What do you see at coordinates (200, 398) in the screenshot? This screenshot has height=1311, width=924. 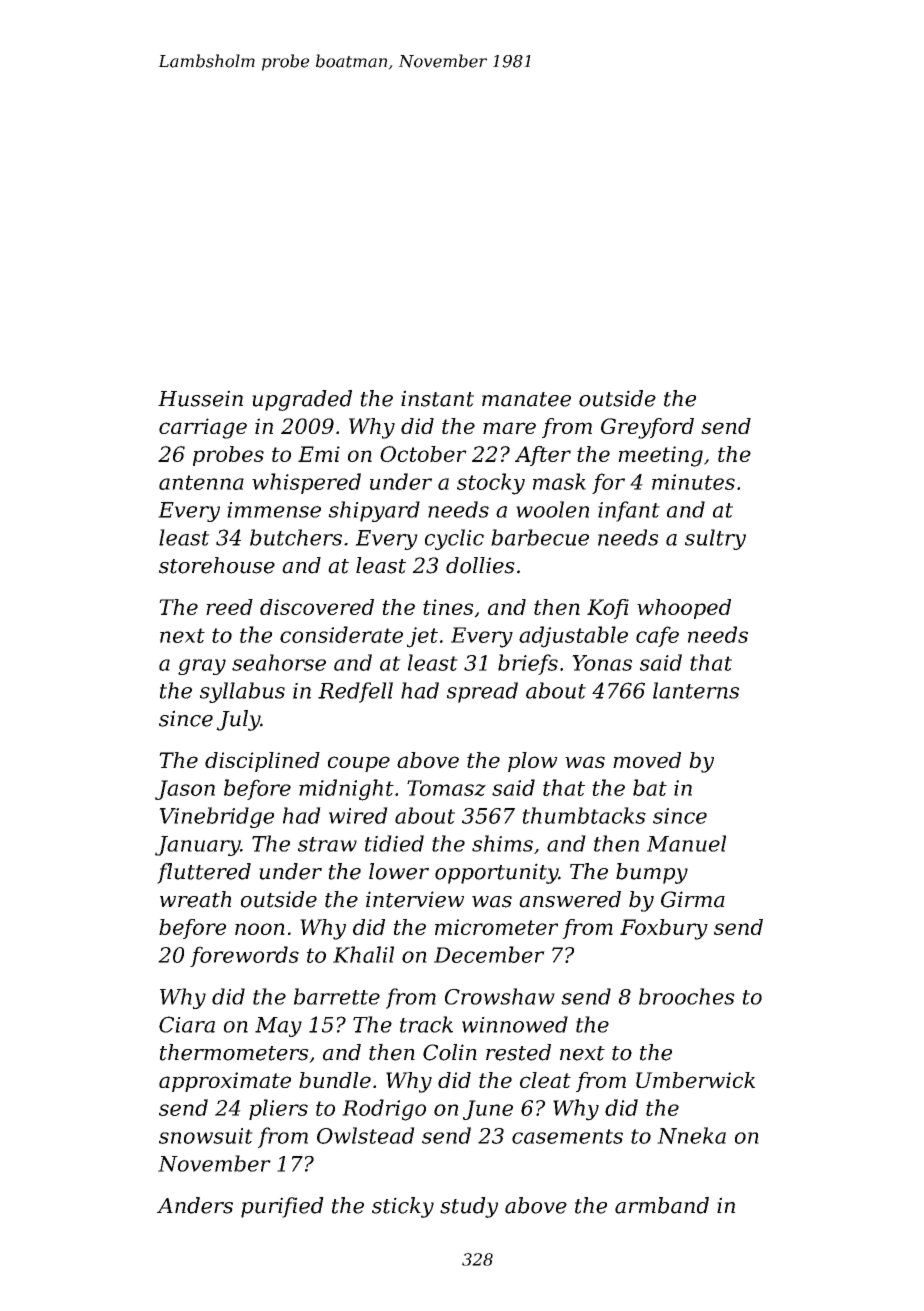 I see `Hussein` at bounding box center [200, 398].
